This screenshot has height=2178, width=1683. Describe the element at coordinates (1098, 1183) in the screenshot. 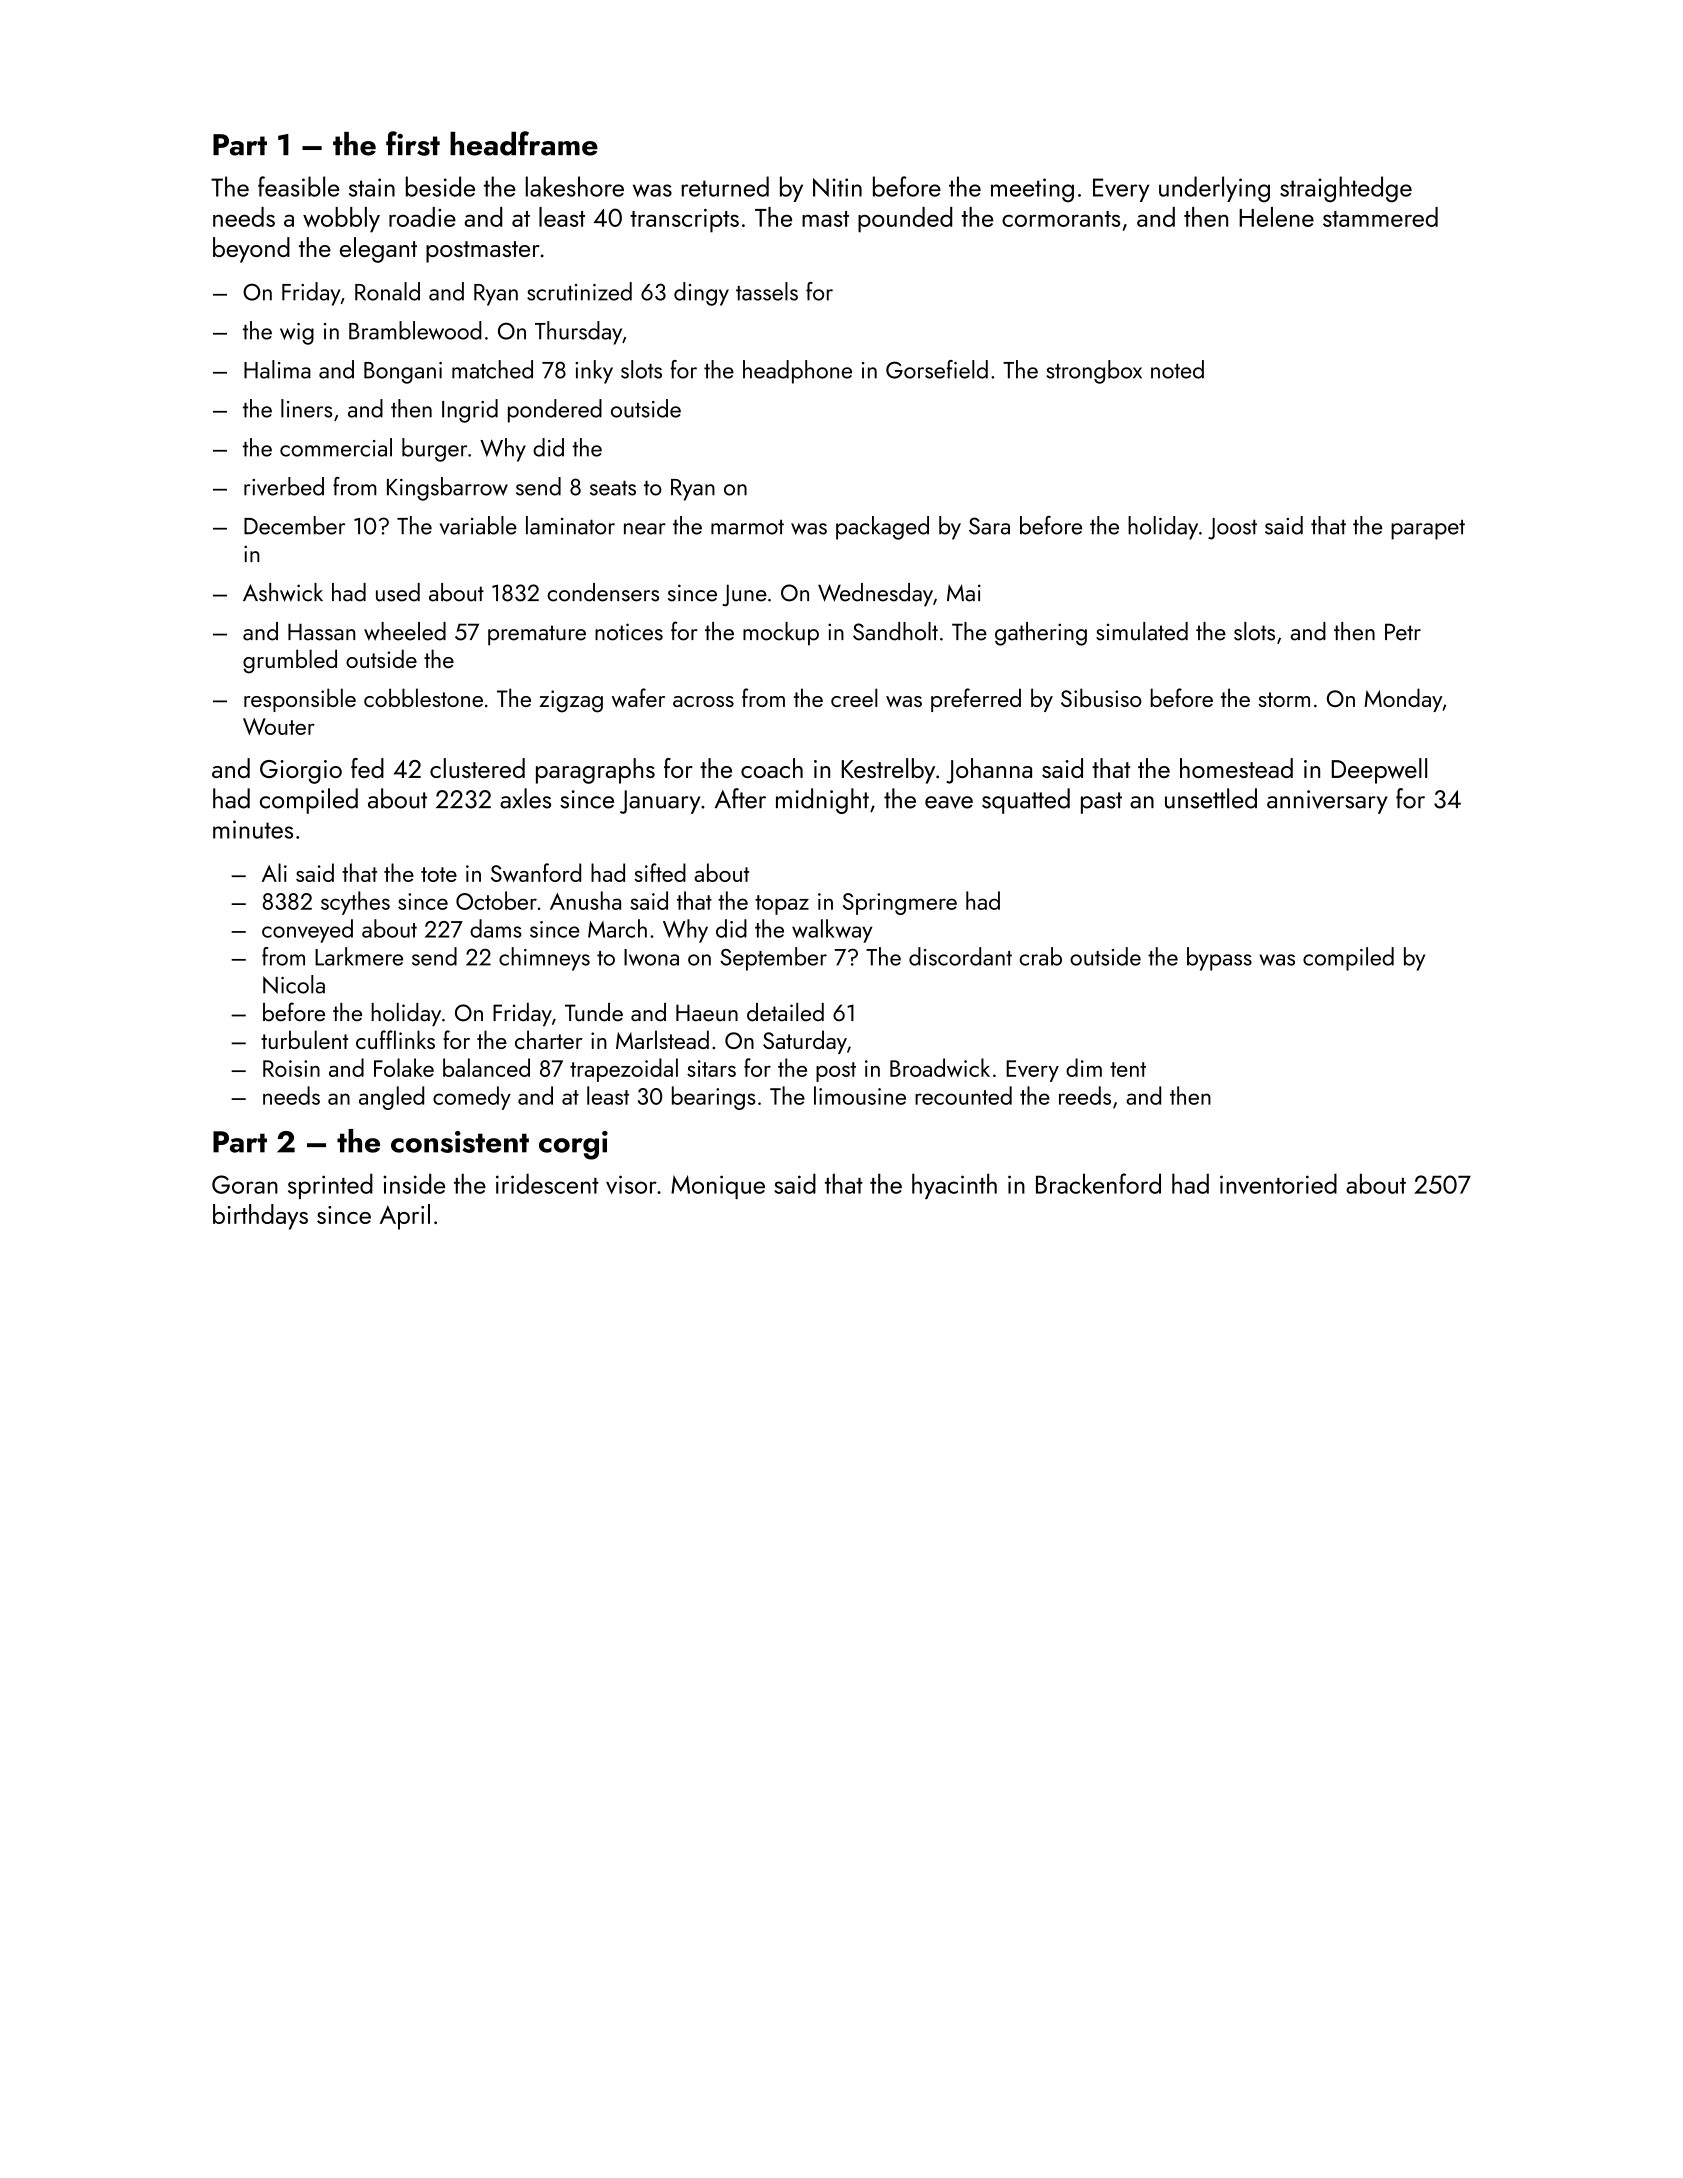

I see `Brackenford` at that location.
